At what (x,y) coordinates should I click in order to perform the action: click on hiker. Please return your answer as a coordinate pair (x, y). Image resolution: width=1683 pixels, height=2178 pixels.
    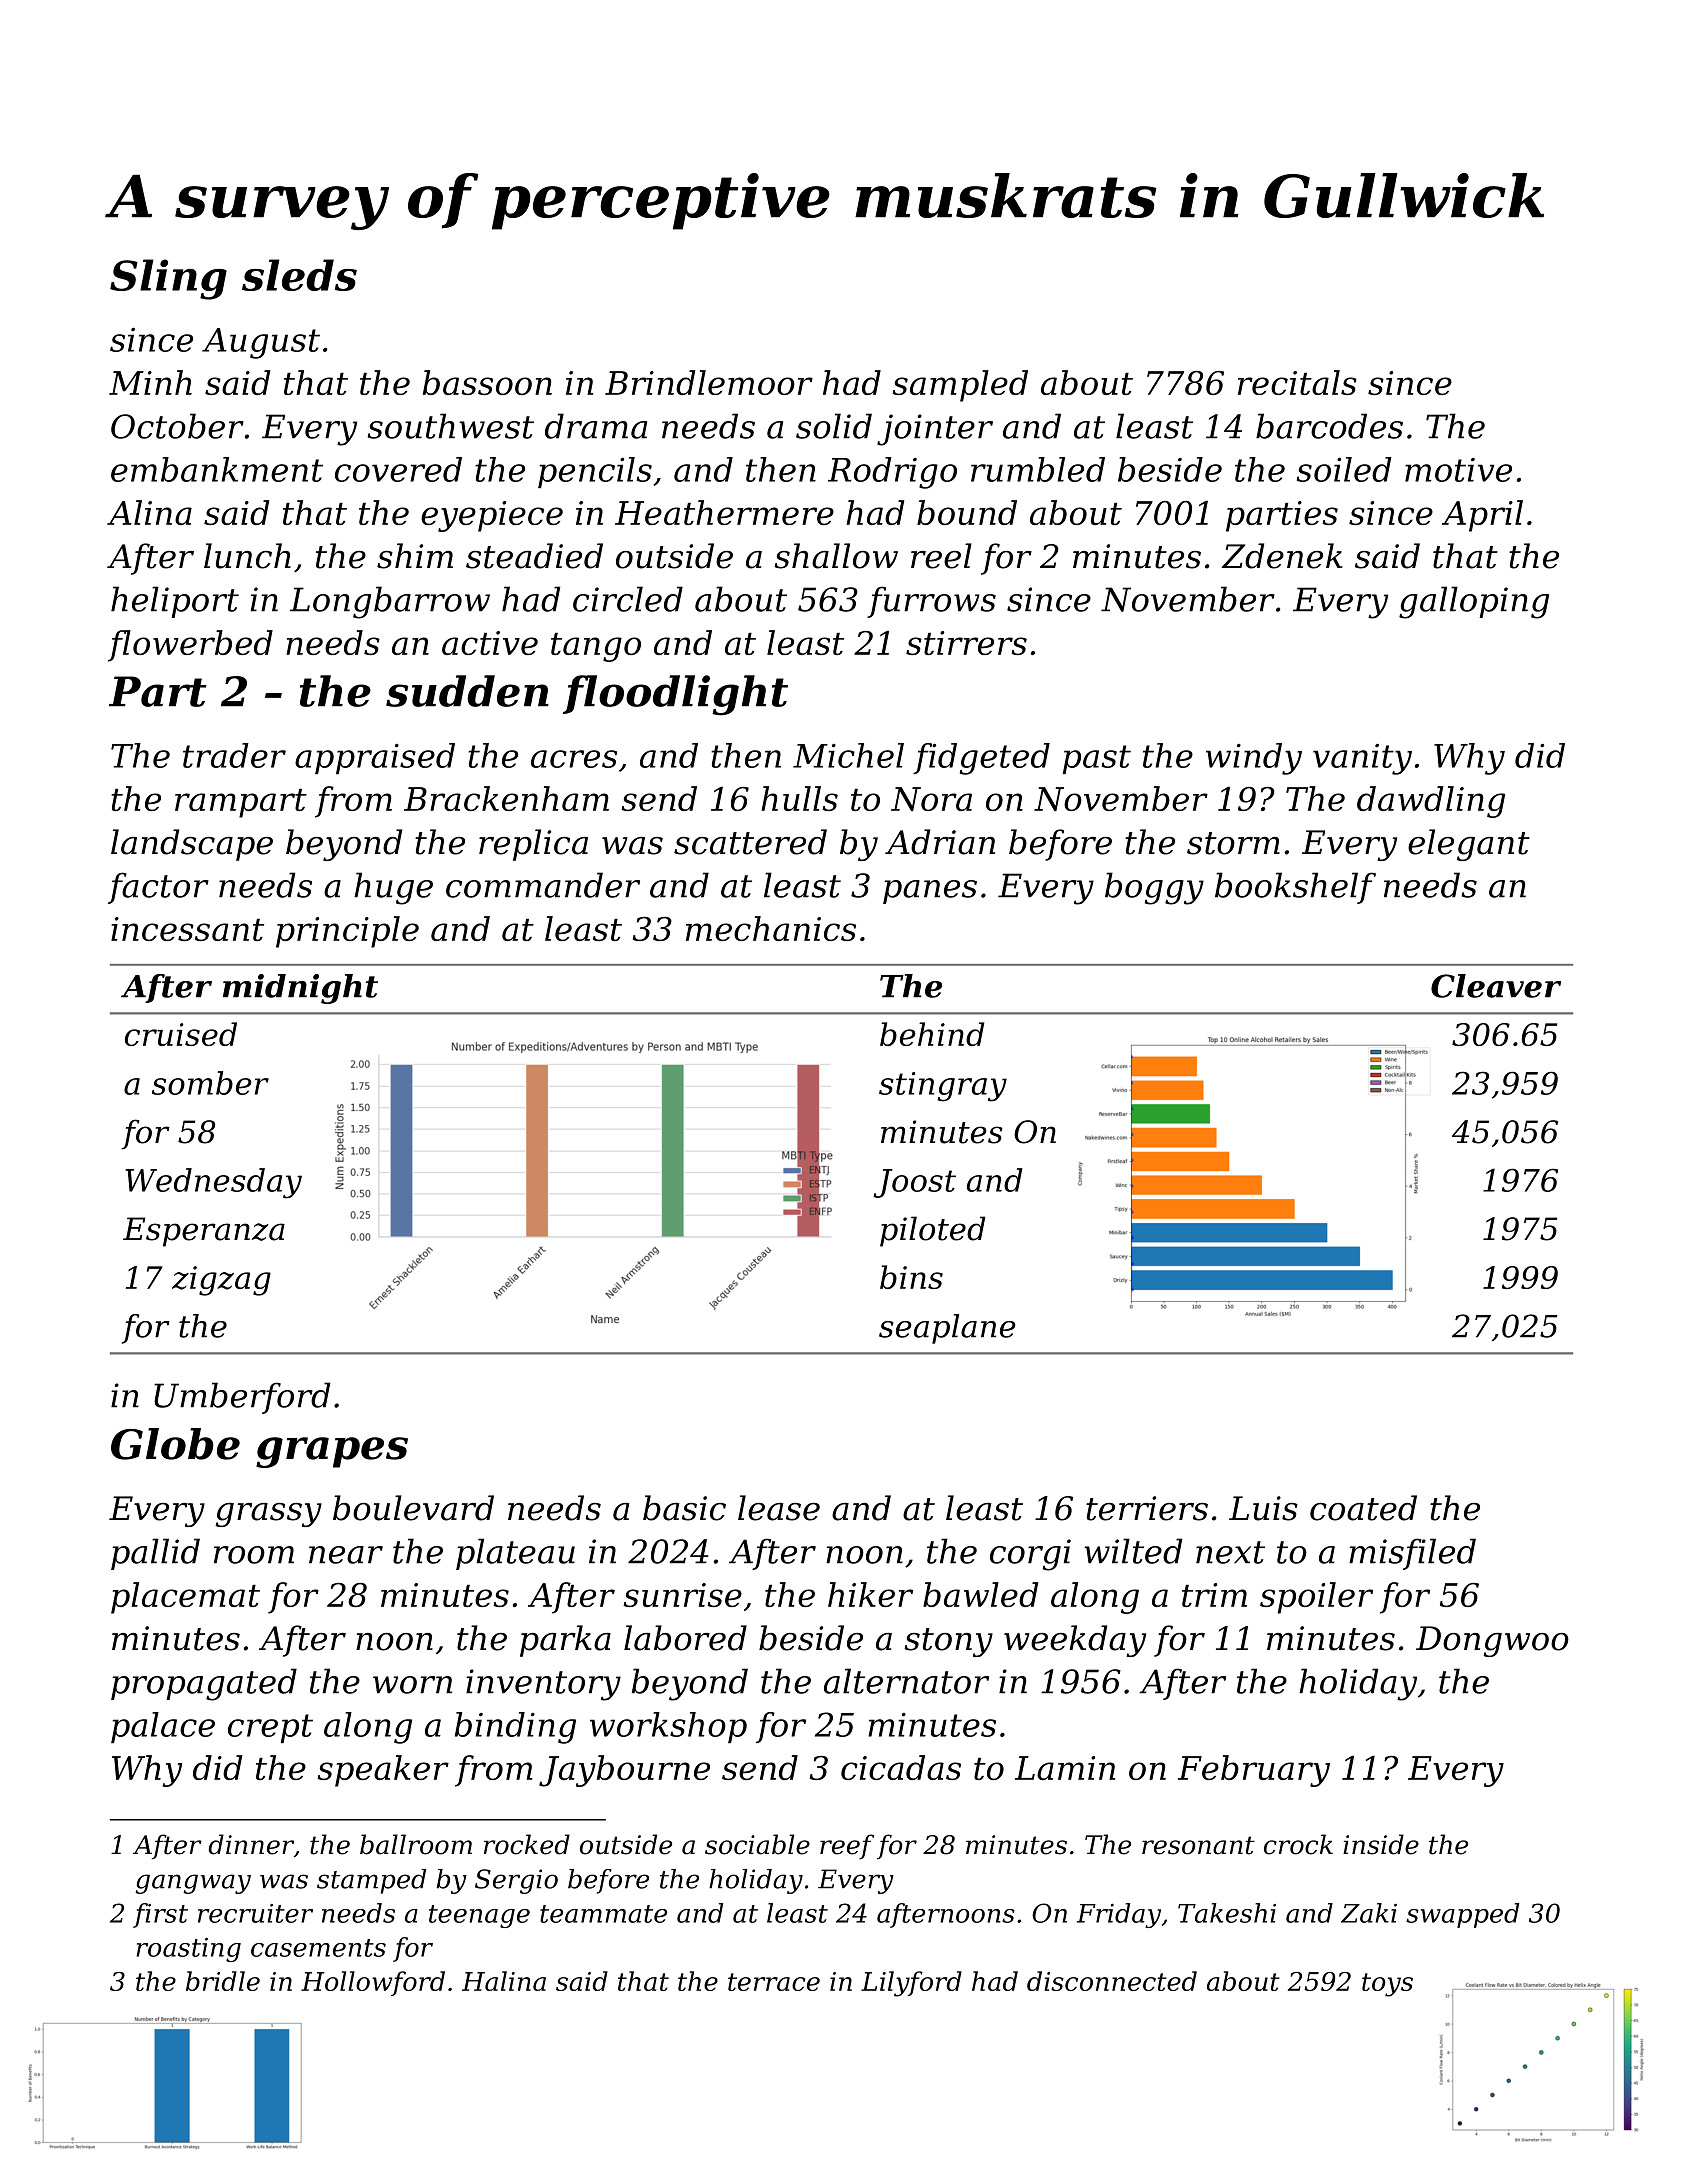
    Looking at the image, I should click on (870, 1594).
